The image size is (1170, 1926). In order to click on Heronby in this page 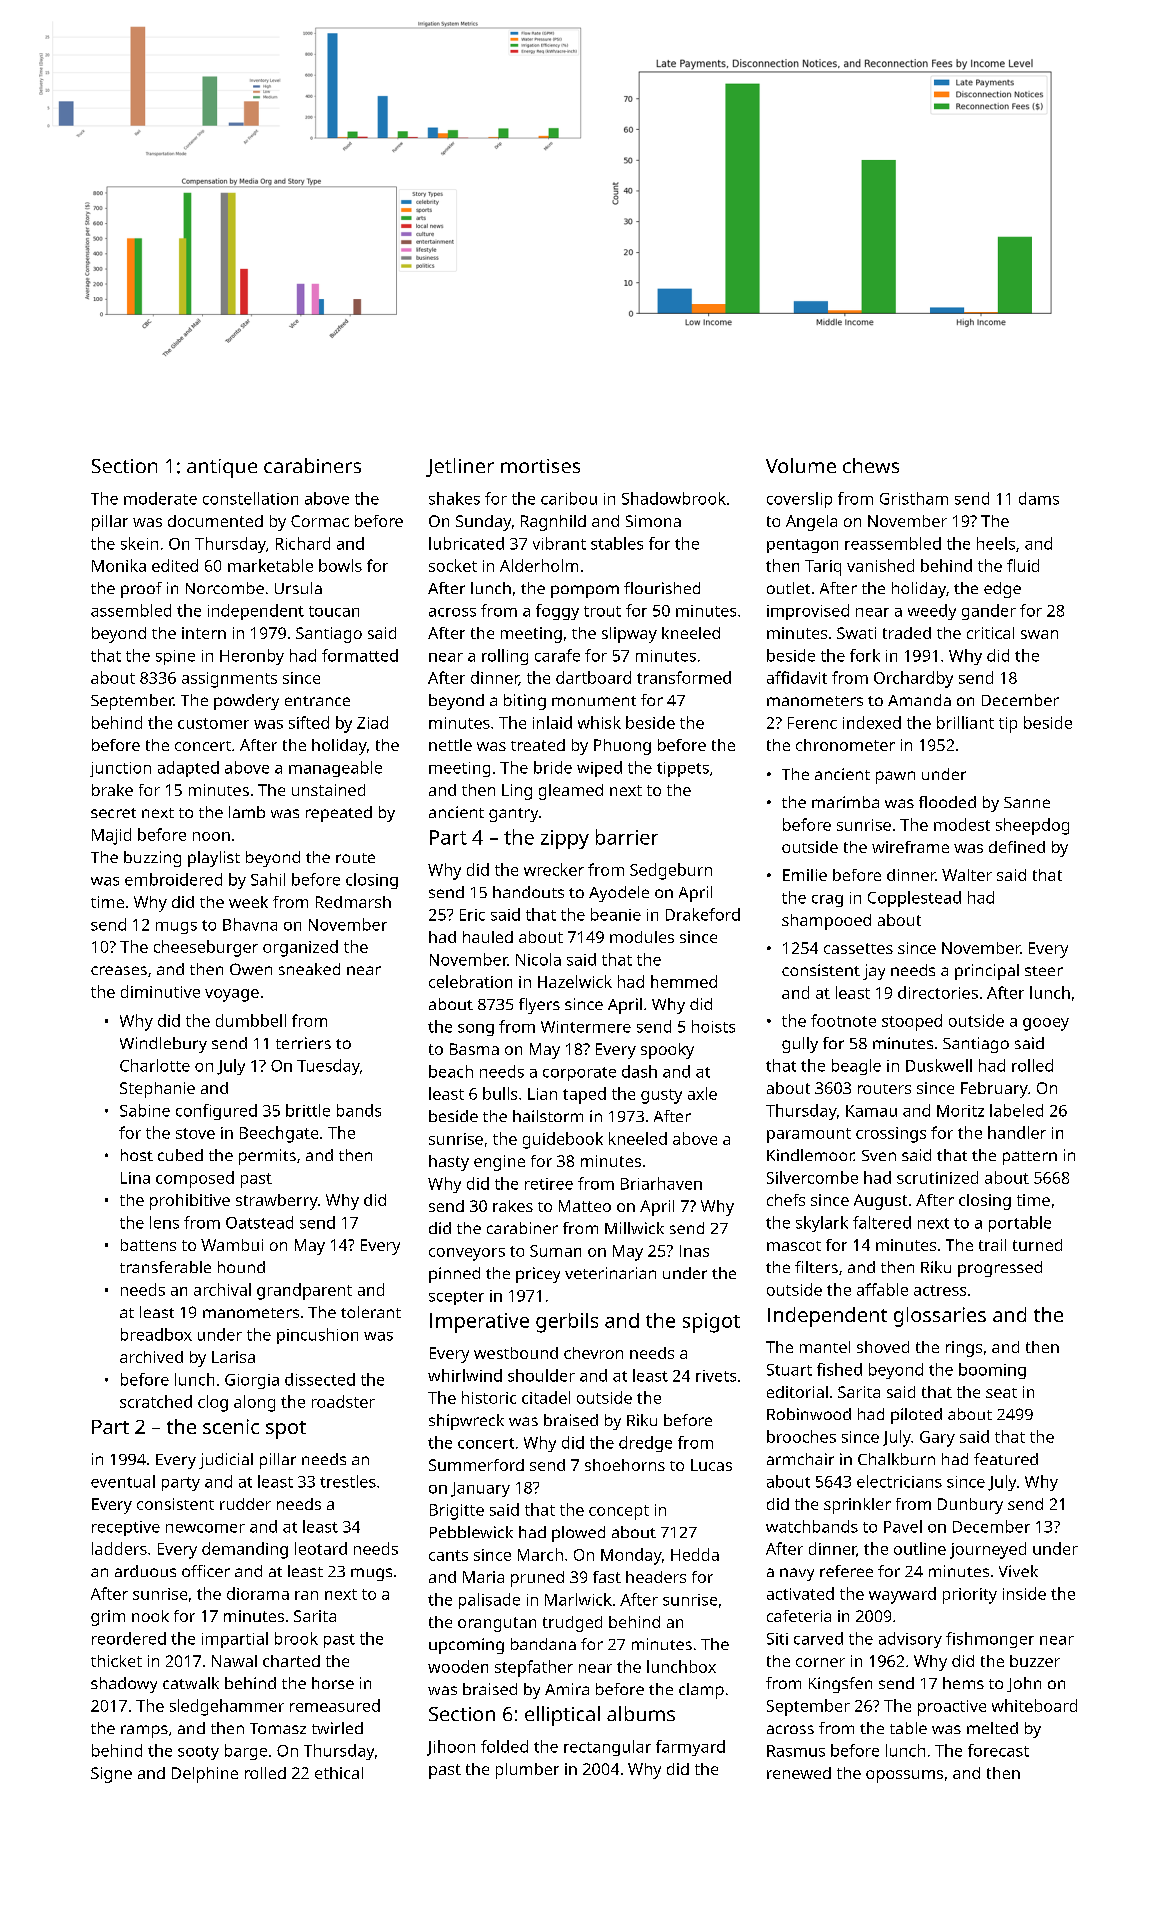, I will do `click(252, 657)`.
